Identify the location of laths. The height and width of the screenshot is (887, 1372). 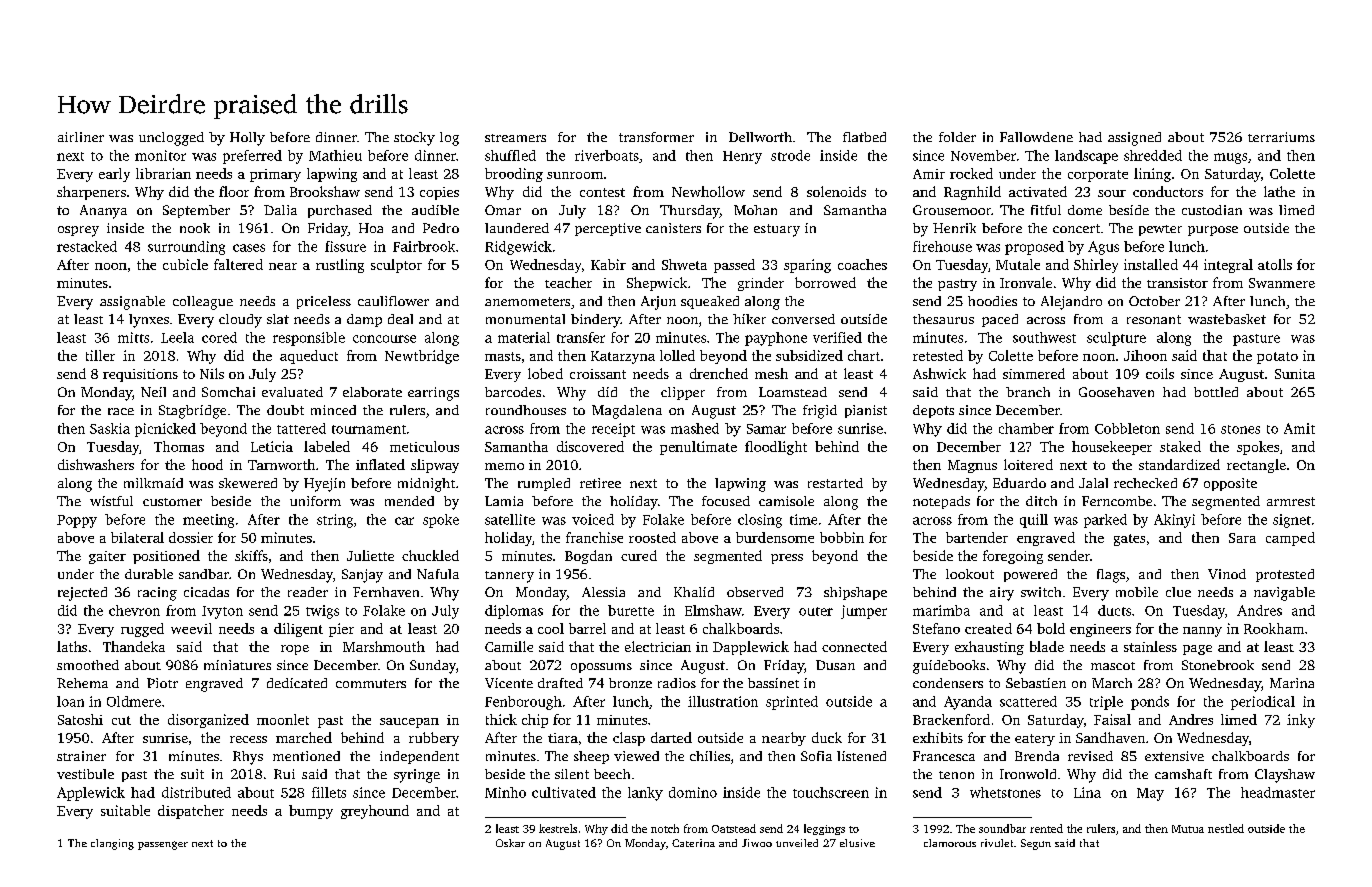
(72, 646).
